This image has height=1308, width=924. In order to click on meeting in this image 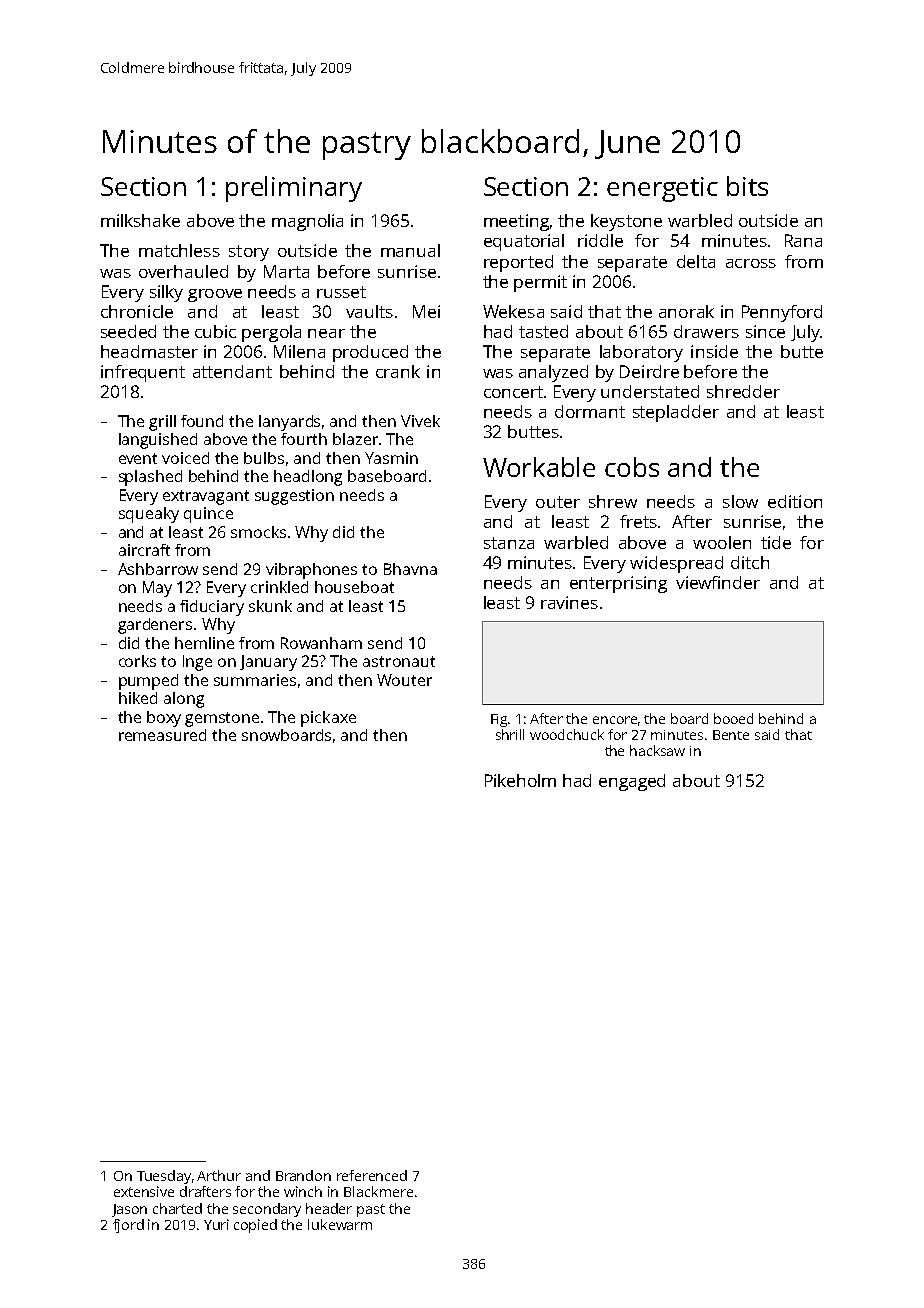, I will do `click(516, 222)`.
